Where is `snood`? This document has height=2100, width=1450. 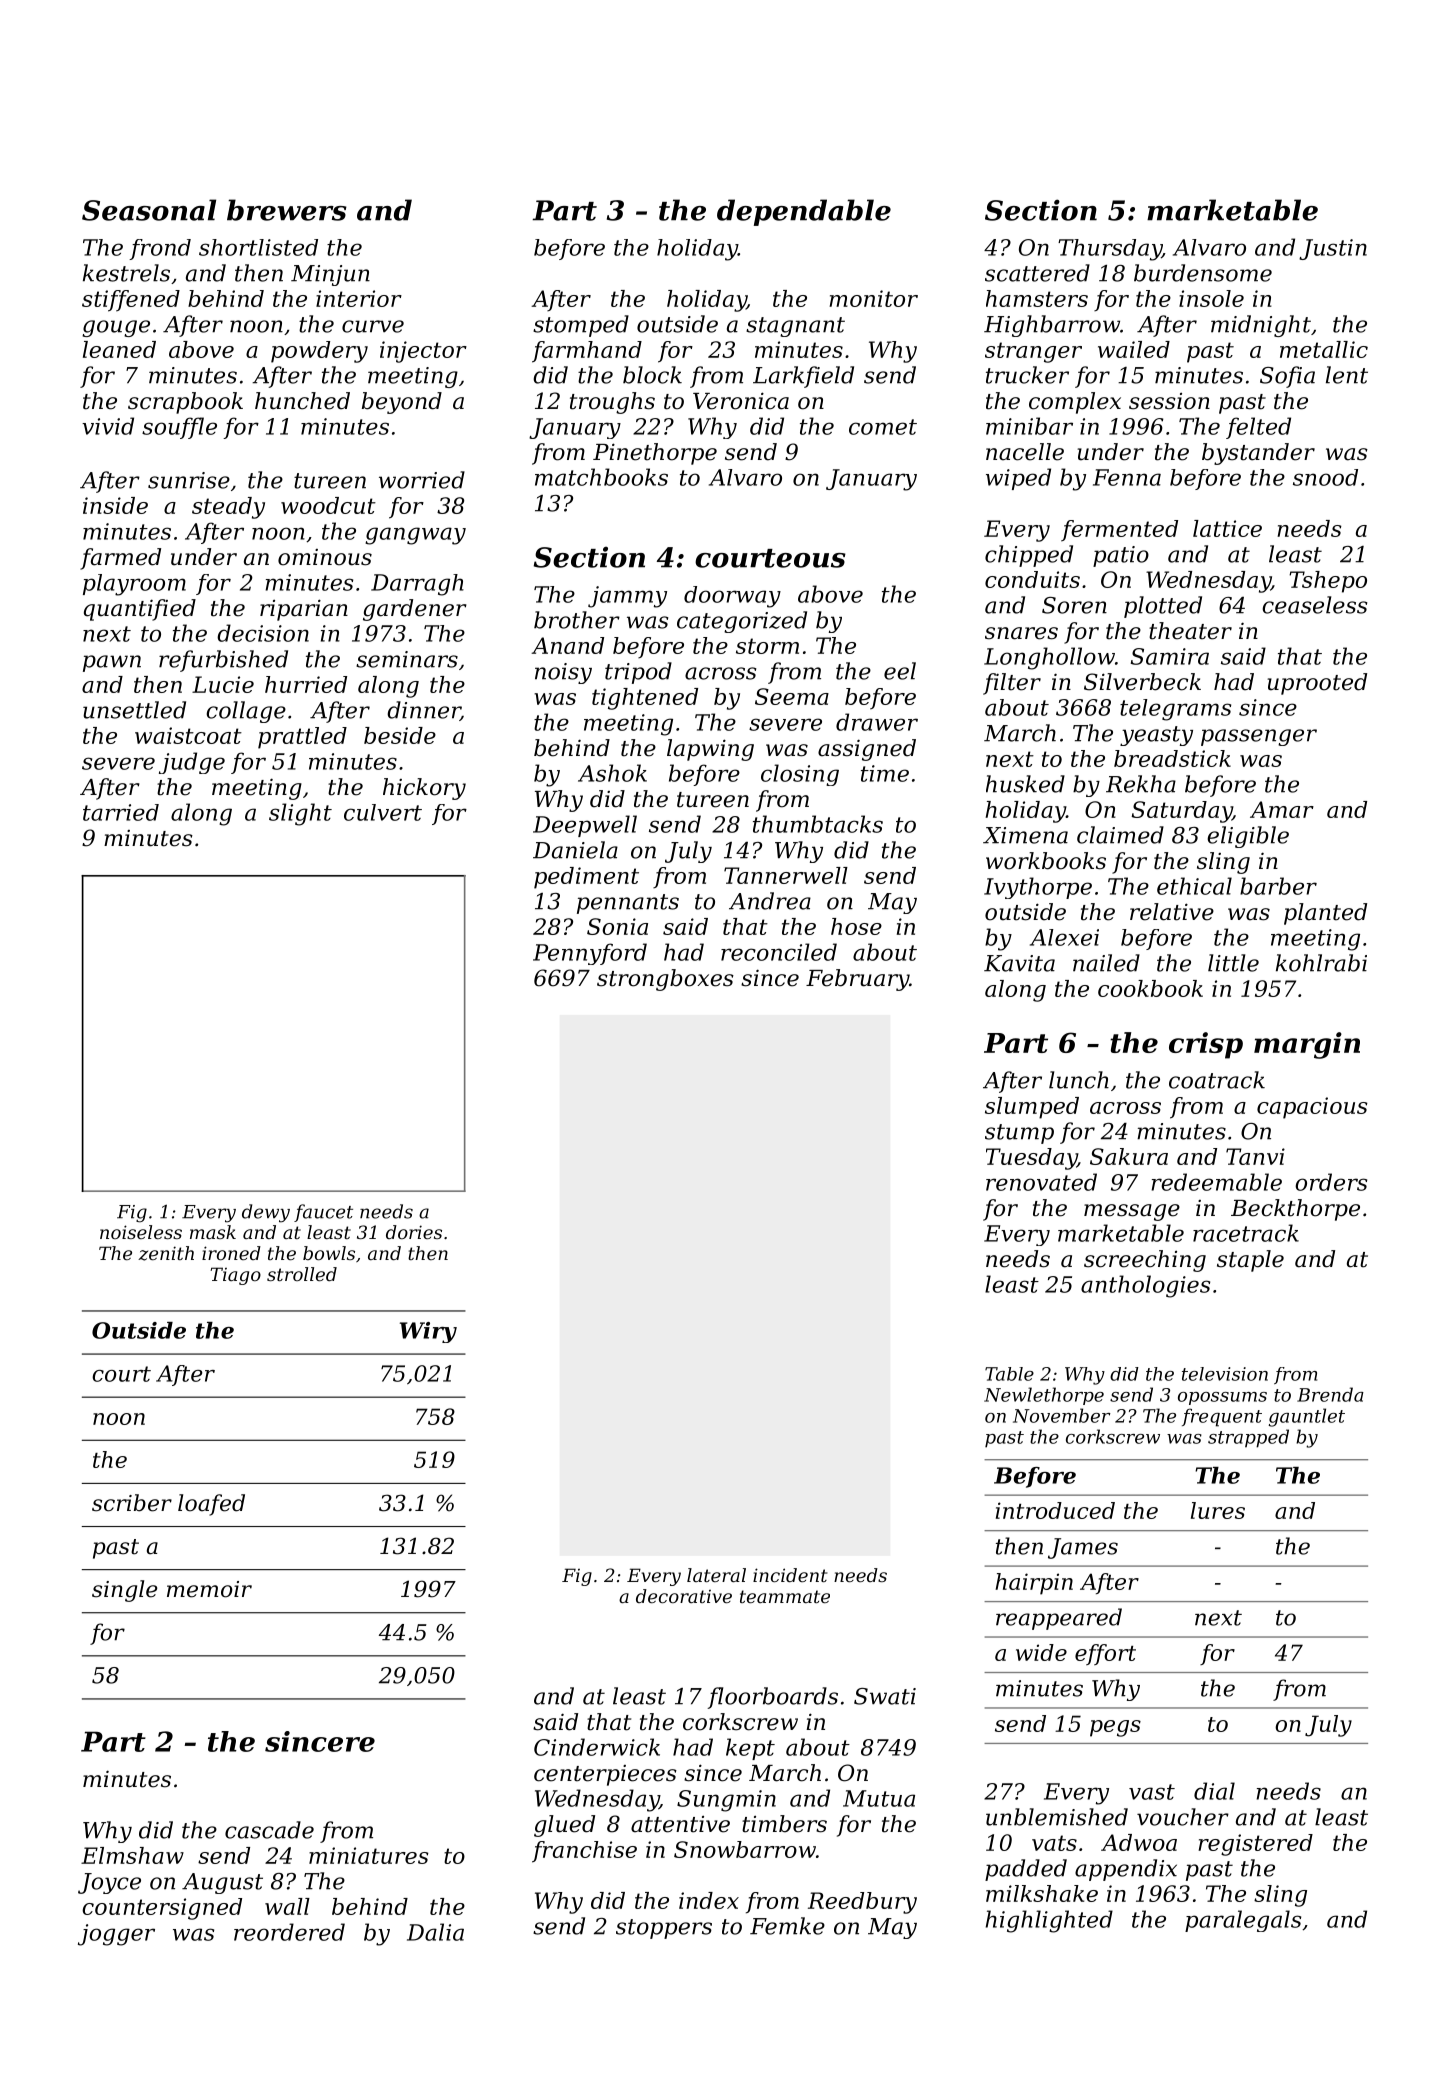
snood is located at coordinates (1325, 477).
